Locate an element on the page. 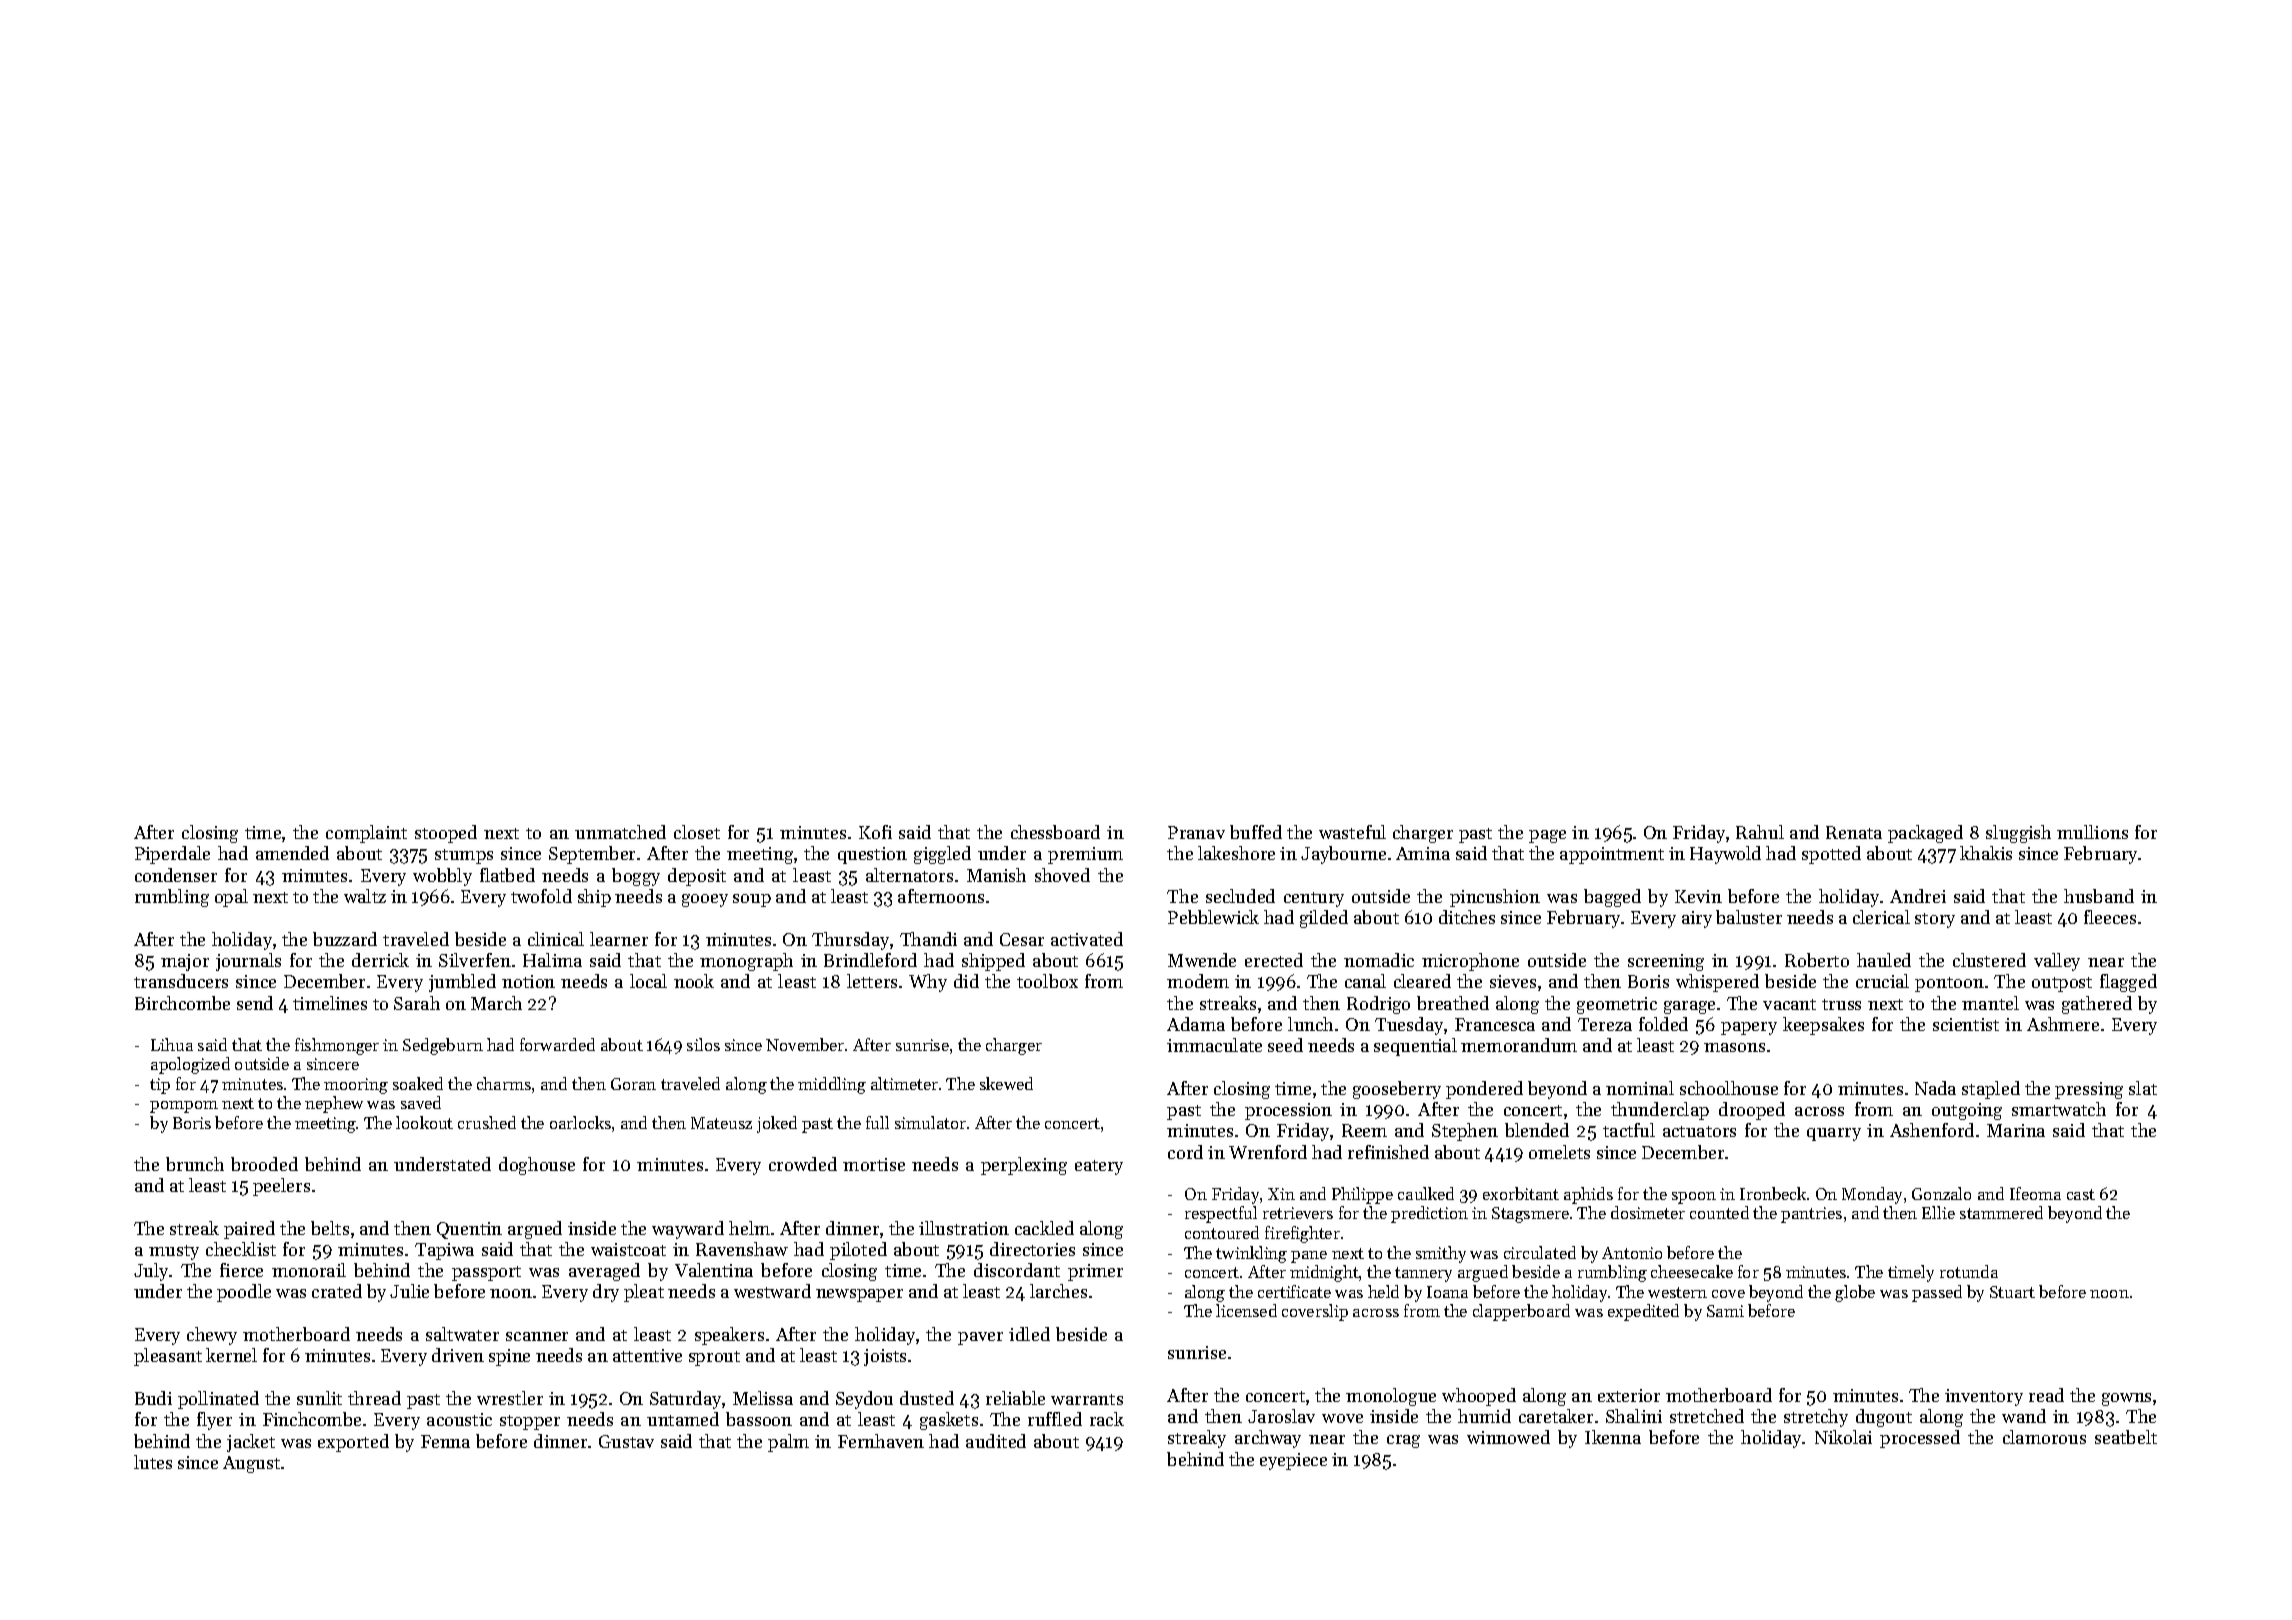  Roberto is located at coordinates (1817, 960).
